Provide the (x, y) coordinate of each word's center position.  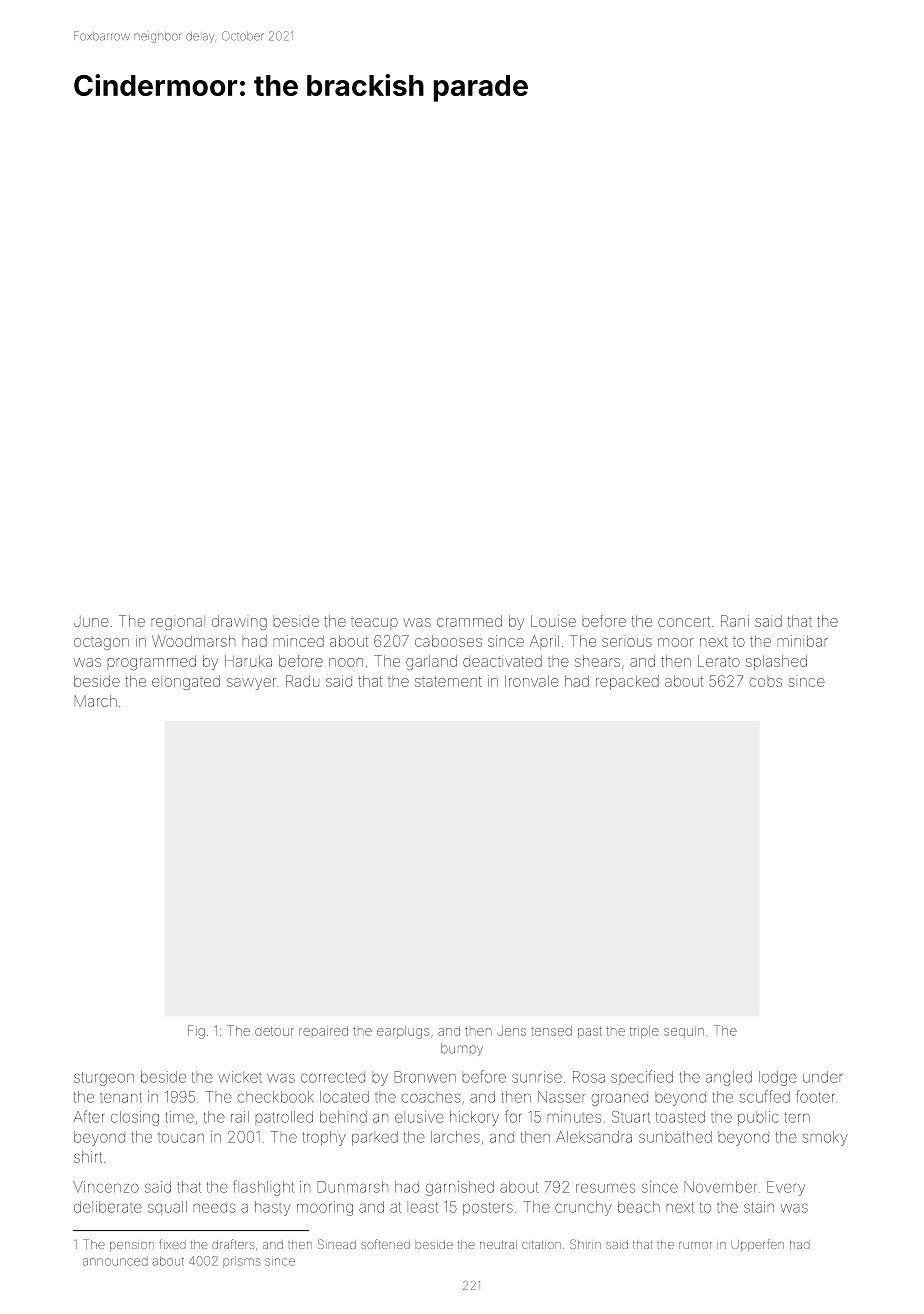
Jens (511, 1031)
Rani (735, 621)
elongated (186, 683)
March (96, 701)
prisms (241, 1262)
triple (644, 1032)
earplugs (403, 1032)
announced (115, 1261)
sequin (684, 1033)
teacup (374, 622)
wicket (240, 1077)
